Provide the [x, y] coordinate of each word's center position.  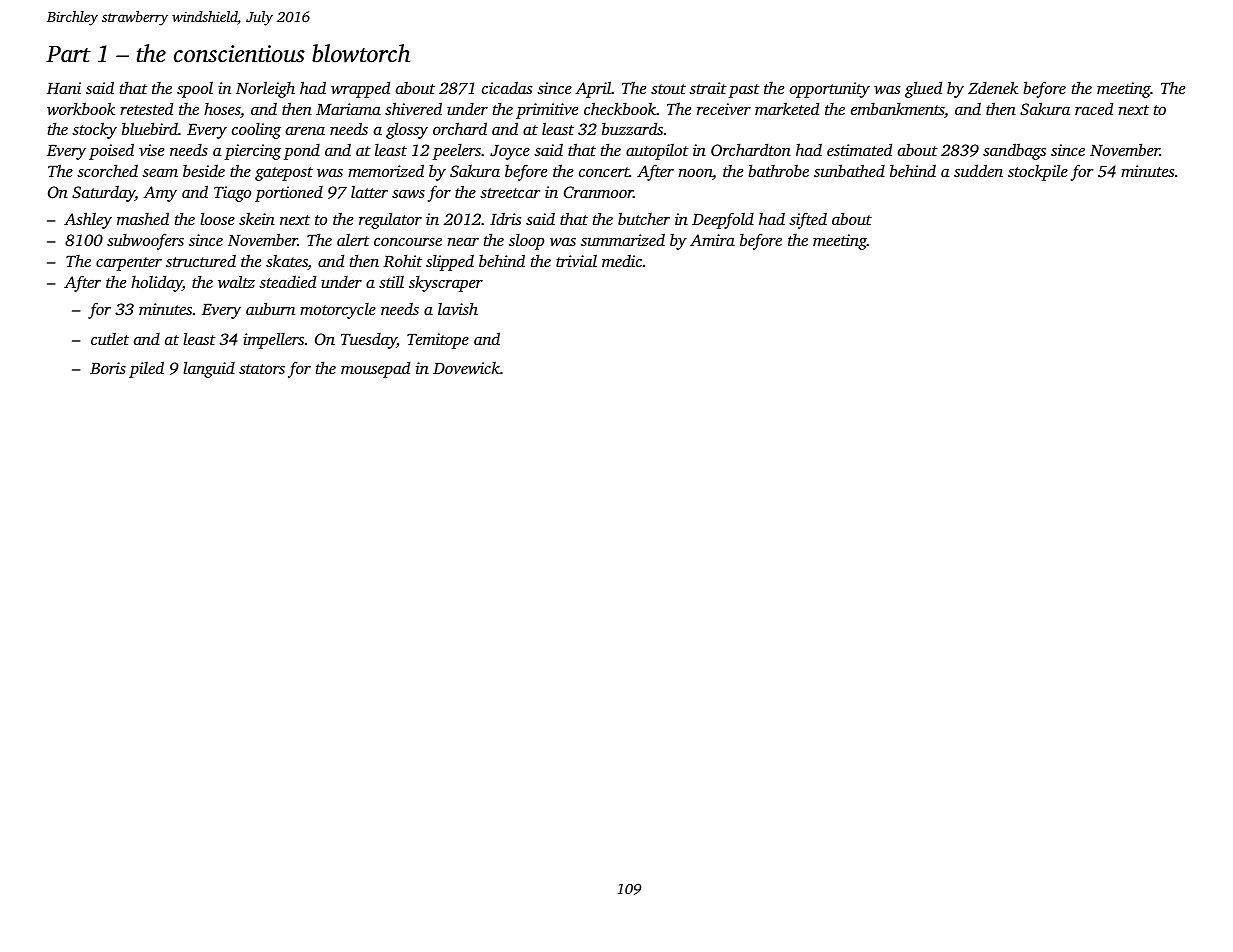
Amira [712, 240]
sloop [526, 242]
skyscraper [446, 283]
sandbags [1014, 151]
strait [708, 88]
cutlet [110, 338]
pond [302, 152]
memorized [386, 170]
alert [353, 239]
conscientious [239, 54]
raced [1094, 108]
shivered [413, 108]
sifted [808, 220]
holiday [157, 283]
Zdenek [993, 87]
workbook [81, 108]
